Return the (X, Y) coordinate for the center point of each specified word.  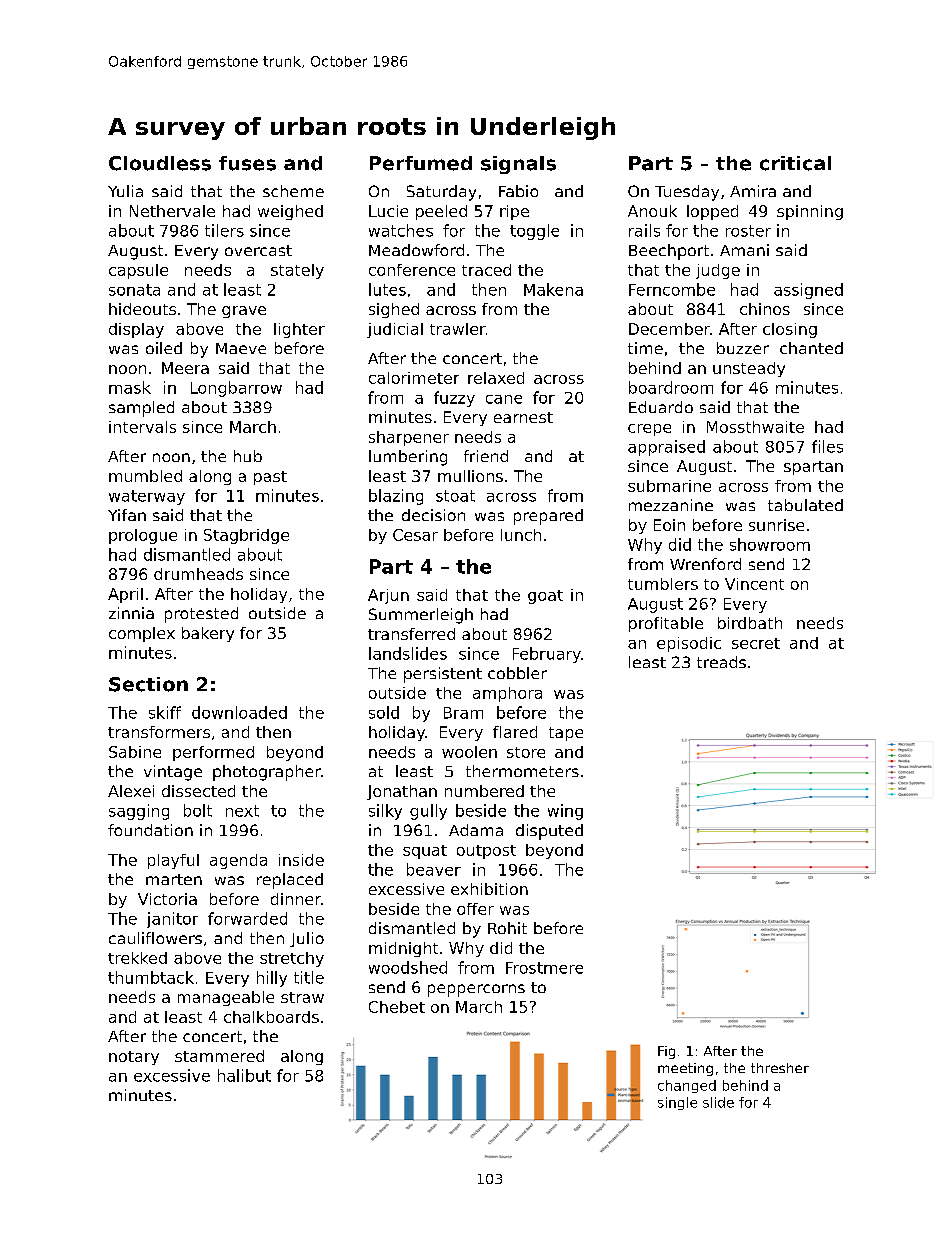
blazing (396, 497)
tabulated (805, 505)
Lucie (388, 211)
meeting (685, 1069)
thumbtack (151, 977)
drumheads (198, 574)
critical (795, 163)
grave (244, 312)
